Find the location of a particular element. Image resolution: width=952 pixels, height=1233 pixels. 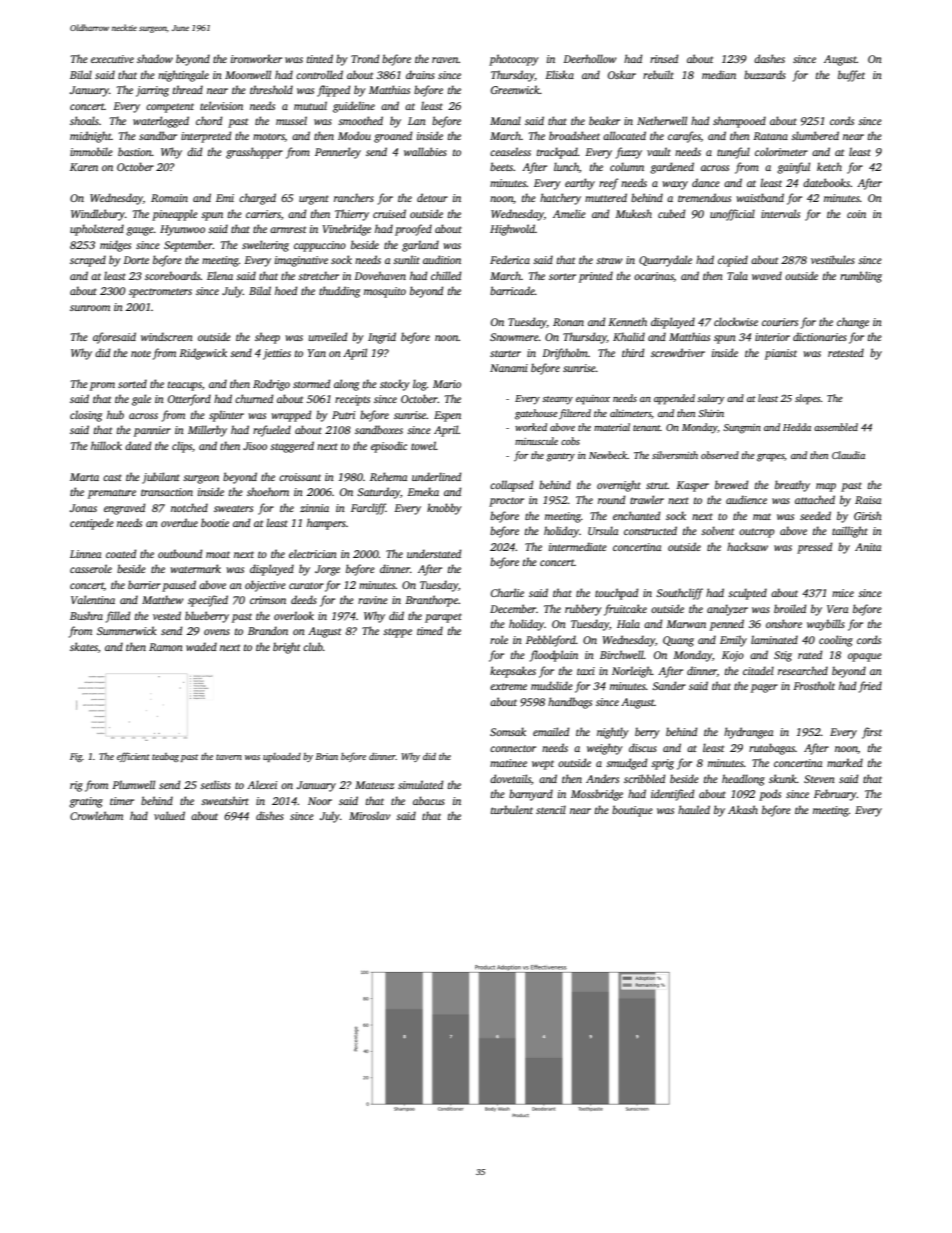

steppe is located at coordinates (397, 633).
